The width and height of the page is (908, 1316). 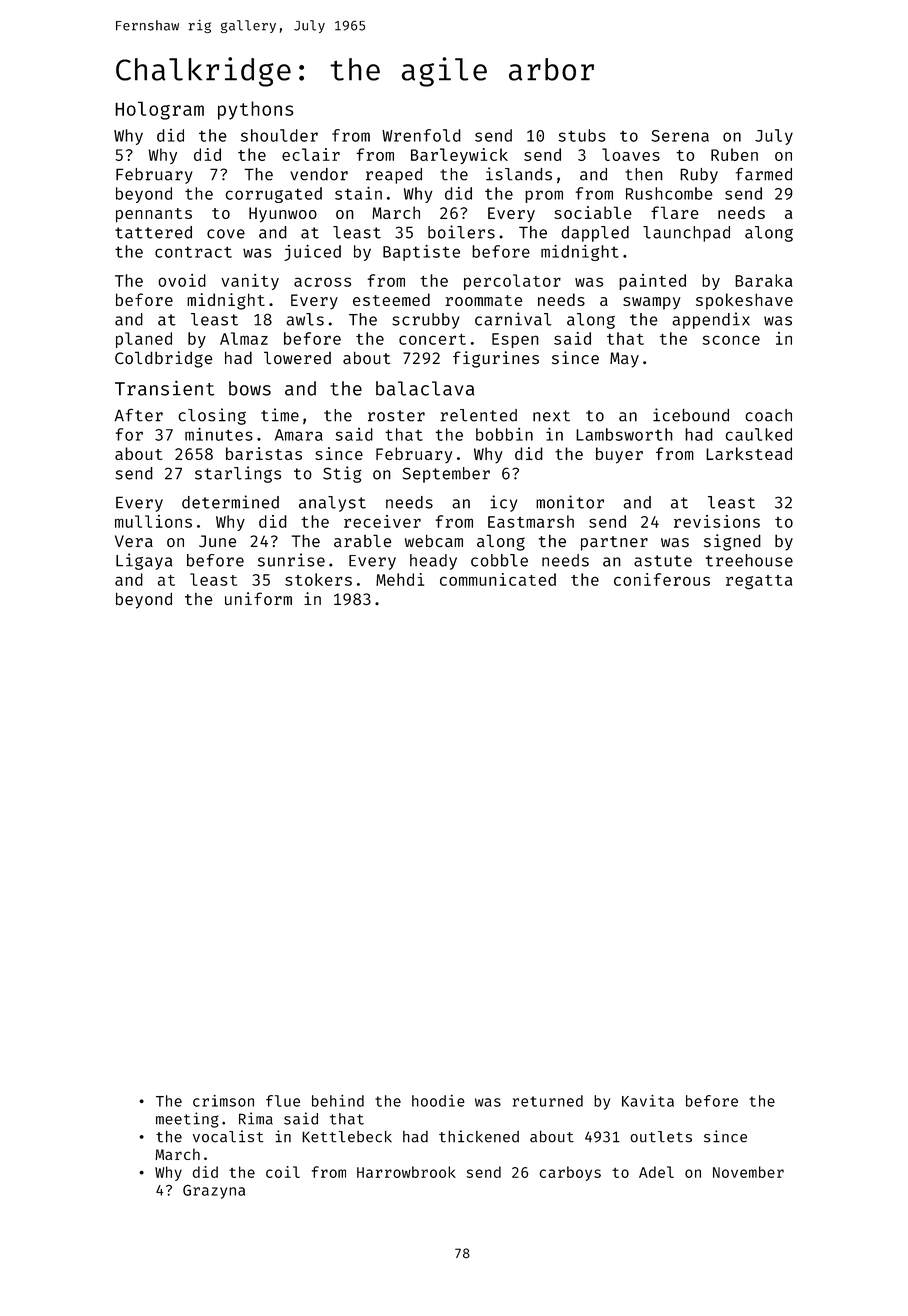 I want to click on pythons, so click(x=255, y=110).
